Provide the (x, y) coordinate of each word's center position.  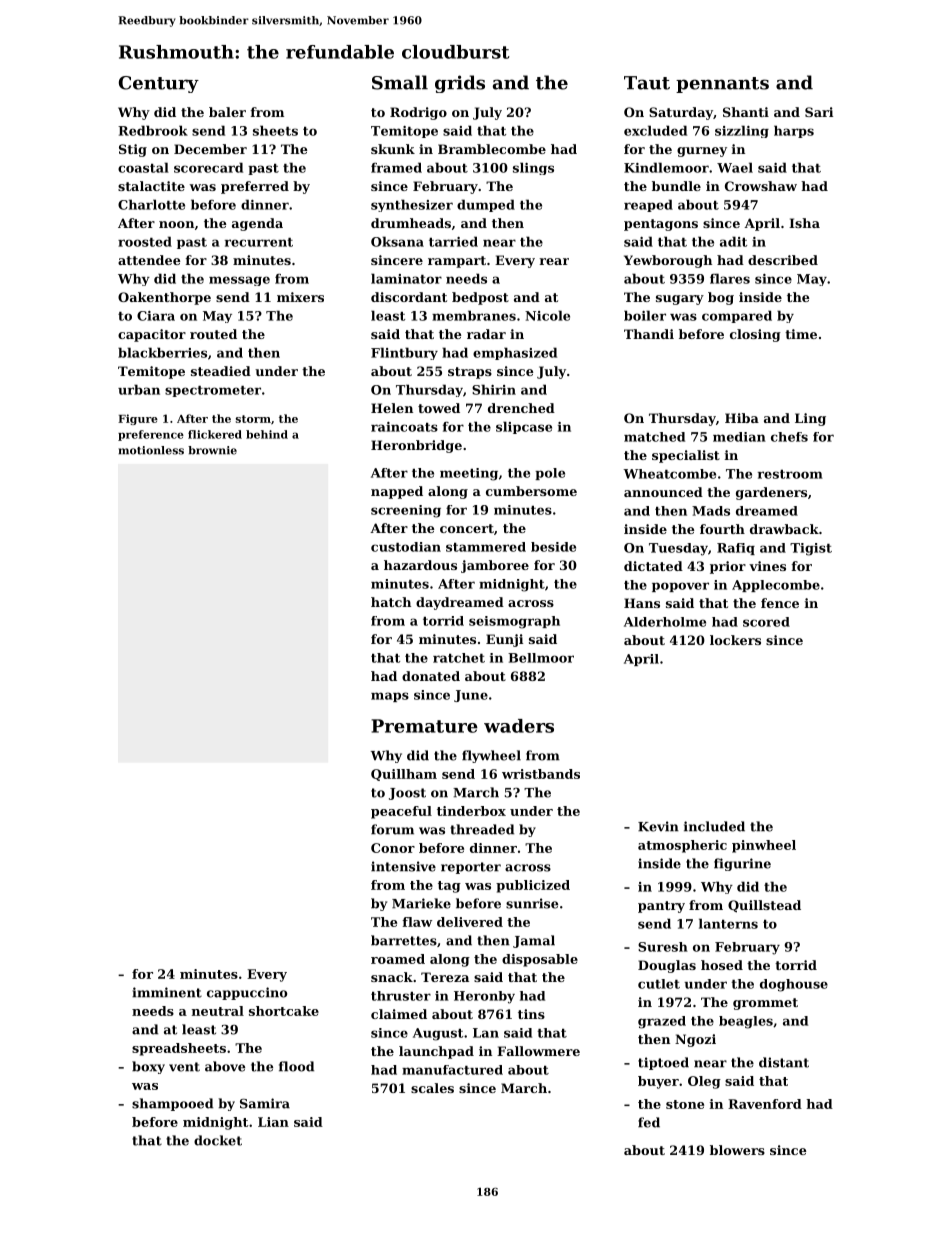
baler (227, 112)
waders (519, 726)
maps (390, 697)
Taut (647, 83)
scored (766, 622)
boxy (148, 1067)
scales (432, 1088)
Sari (819, 112)
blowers (737, 1150)
